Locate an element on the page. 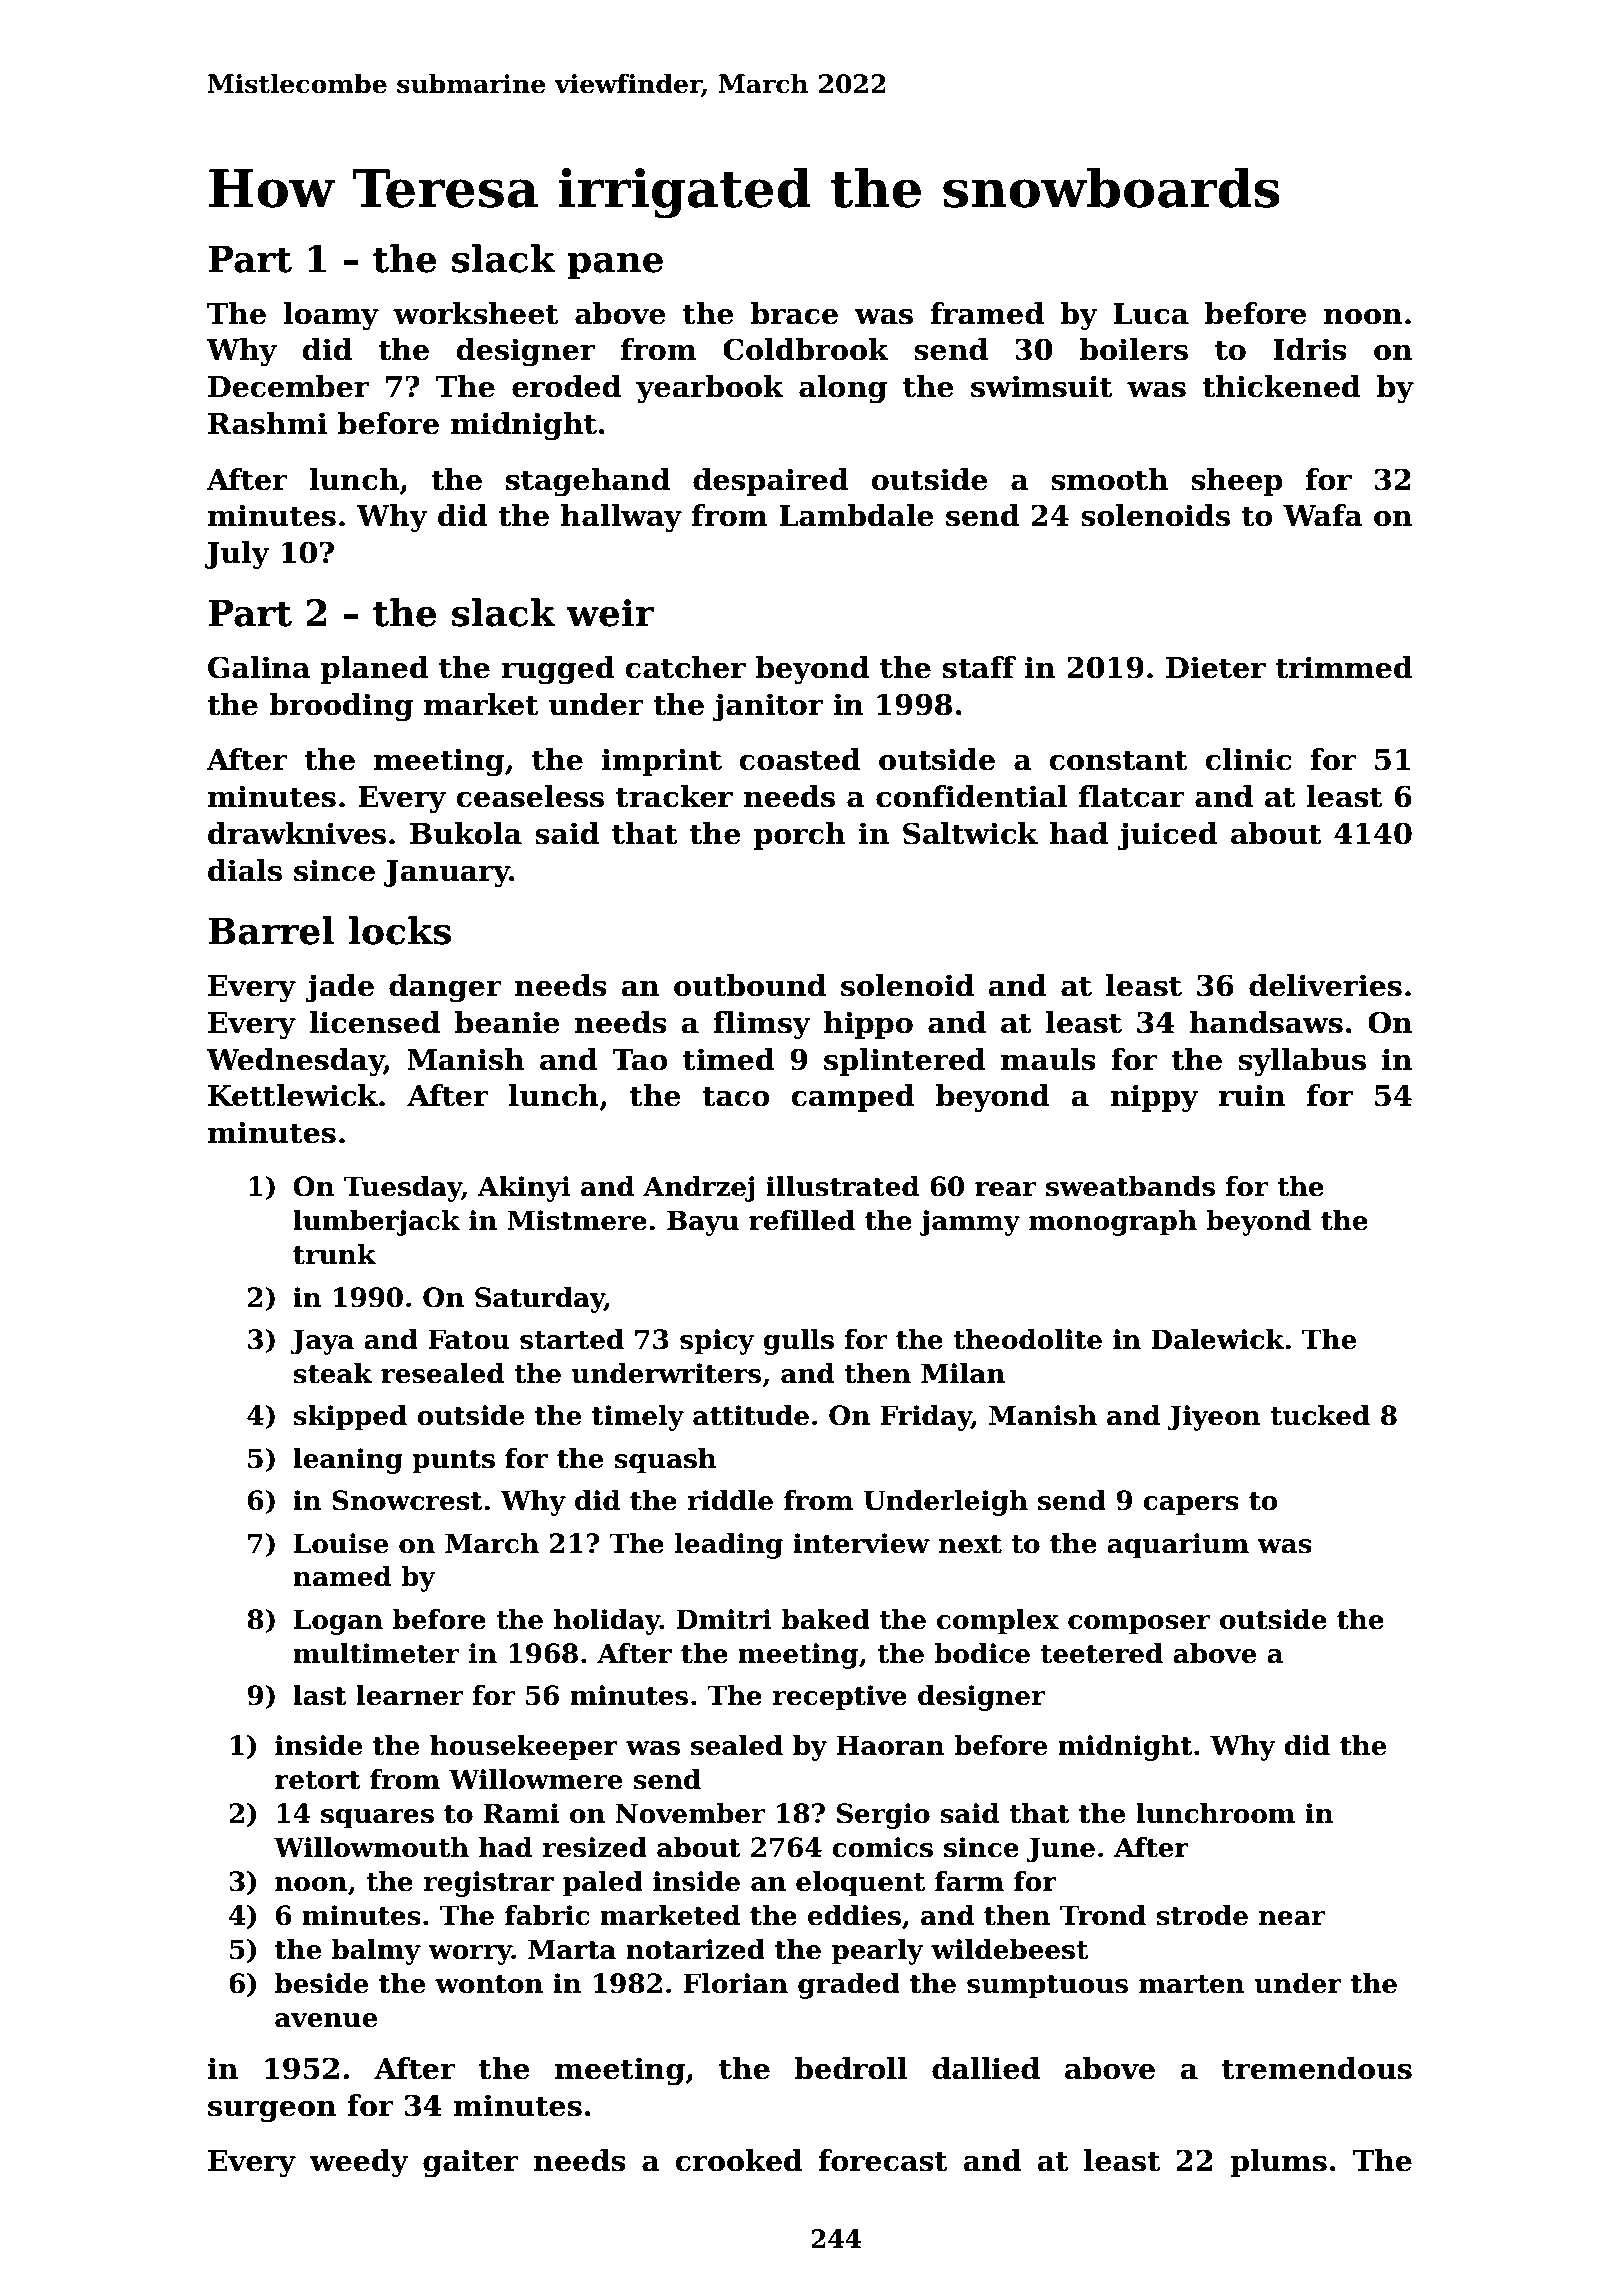 This document has width=1620, height=2292. trimmed is located at coordinates (1344, 667).
